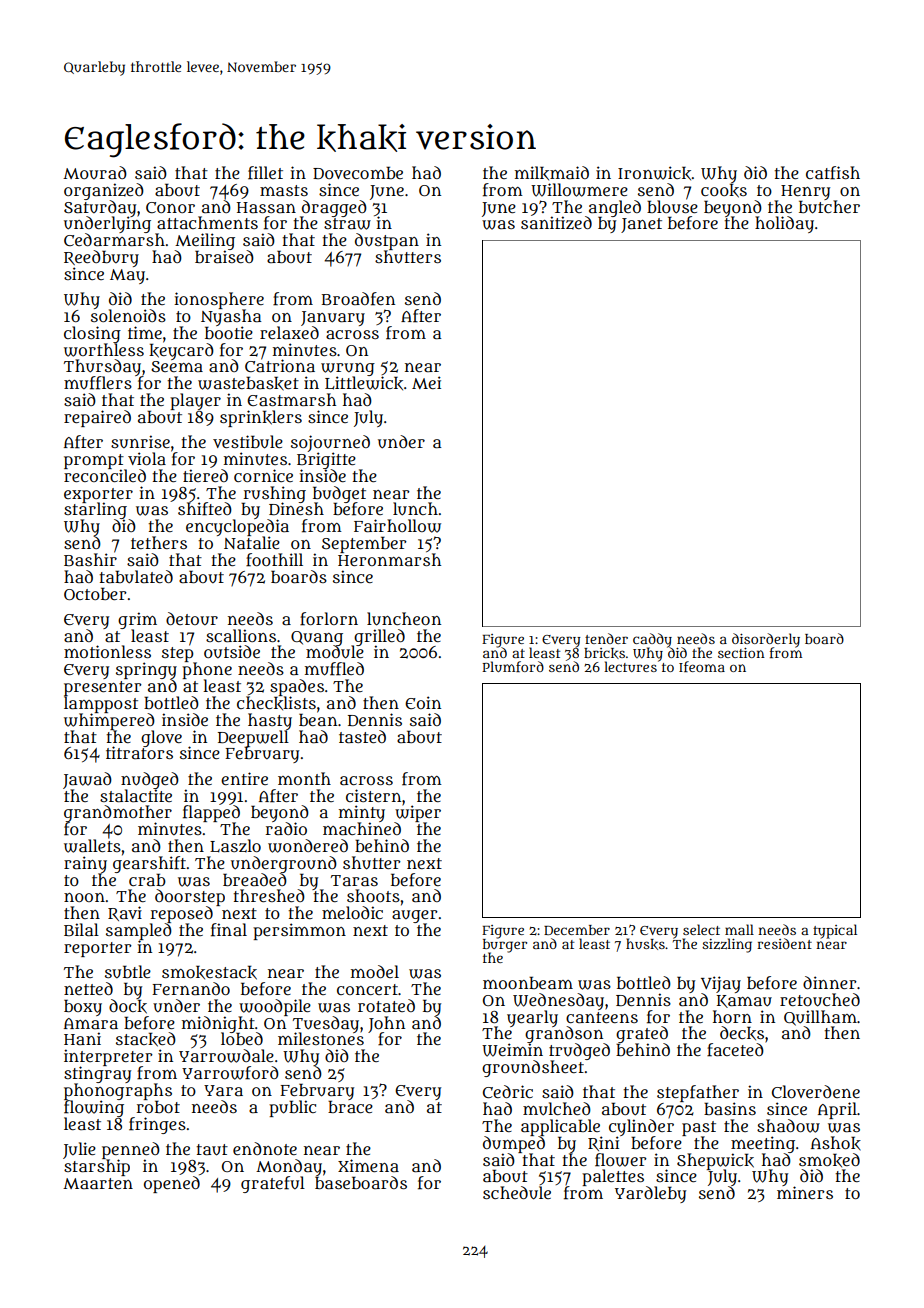 The height and width of the screenshot is (1308, 924). Describe the element at coordinates (318, 719) in the screenshot. I see `bean` at that location.
